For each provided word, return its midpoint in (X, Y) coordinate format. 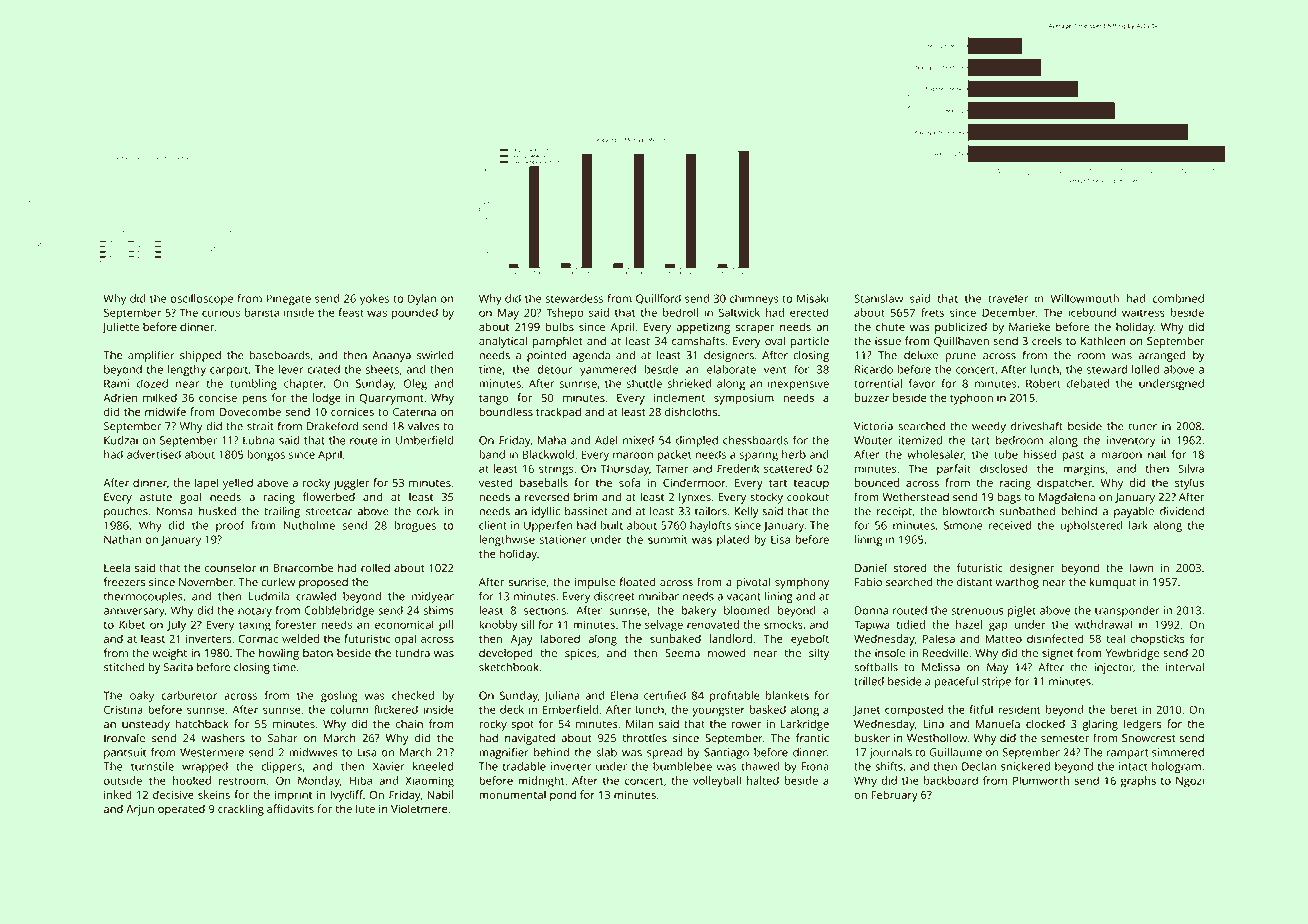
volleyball (717, 782)
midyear (433, 597)
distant (974, 582)
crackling (241, 810)
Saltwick (739, 312)
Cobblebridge (339, 612)
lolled (1145, 369)
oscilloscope (202, 299)
